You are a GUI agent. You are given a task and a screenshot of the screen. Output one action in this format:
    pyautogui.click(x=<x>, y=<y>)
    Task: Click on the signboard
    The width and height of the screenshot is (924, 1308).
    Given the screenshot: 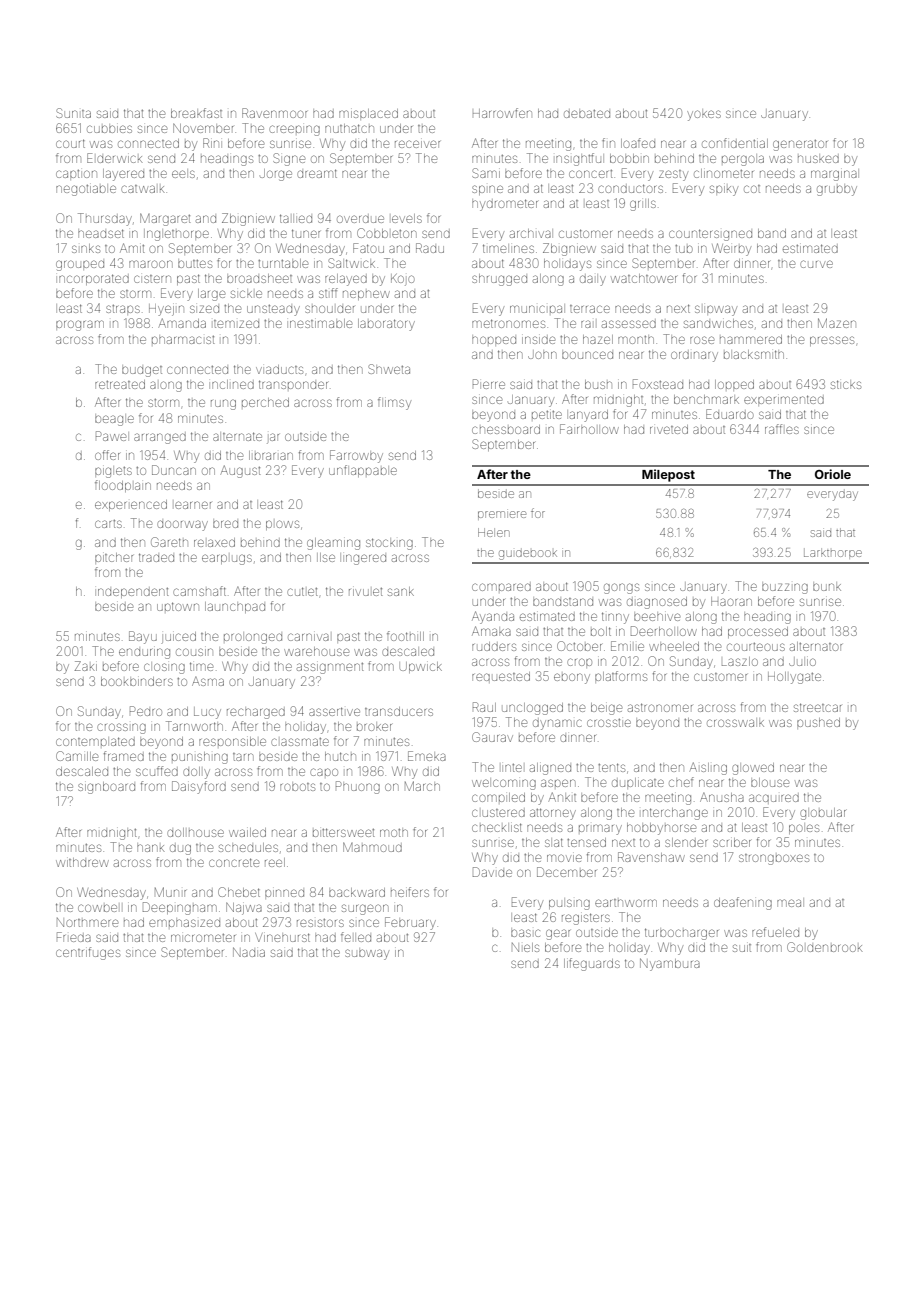 What is the action you would take?
    pyautogui.click(x=106, y=788)
